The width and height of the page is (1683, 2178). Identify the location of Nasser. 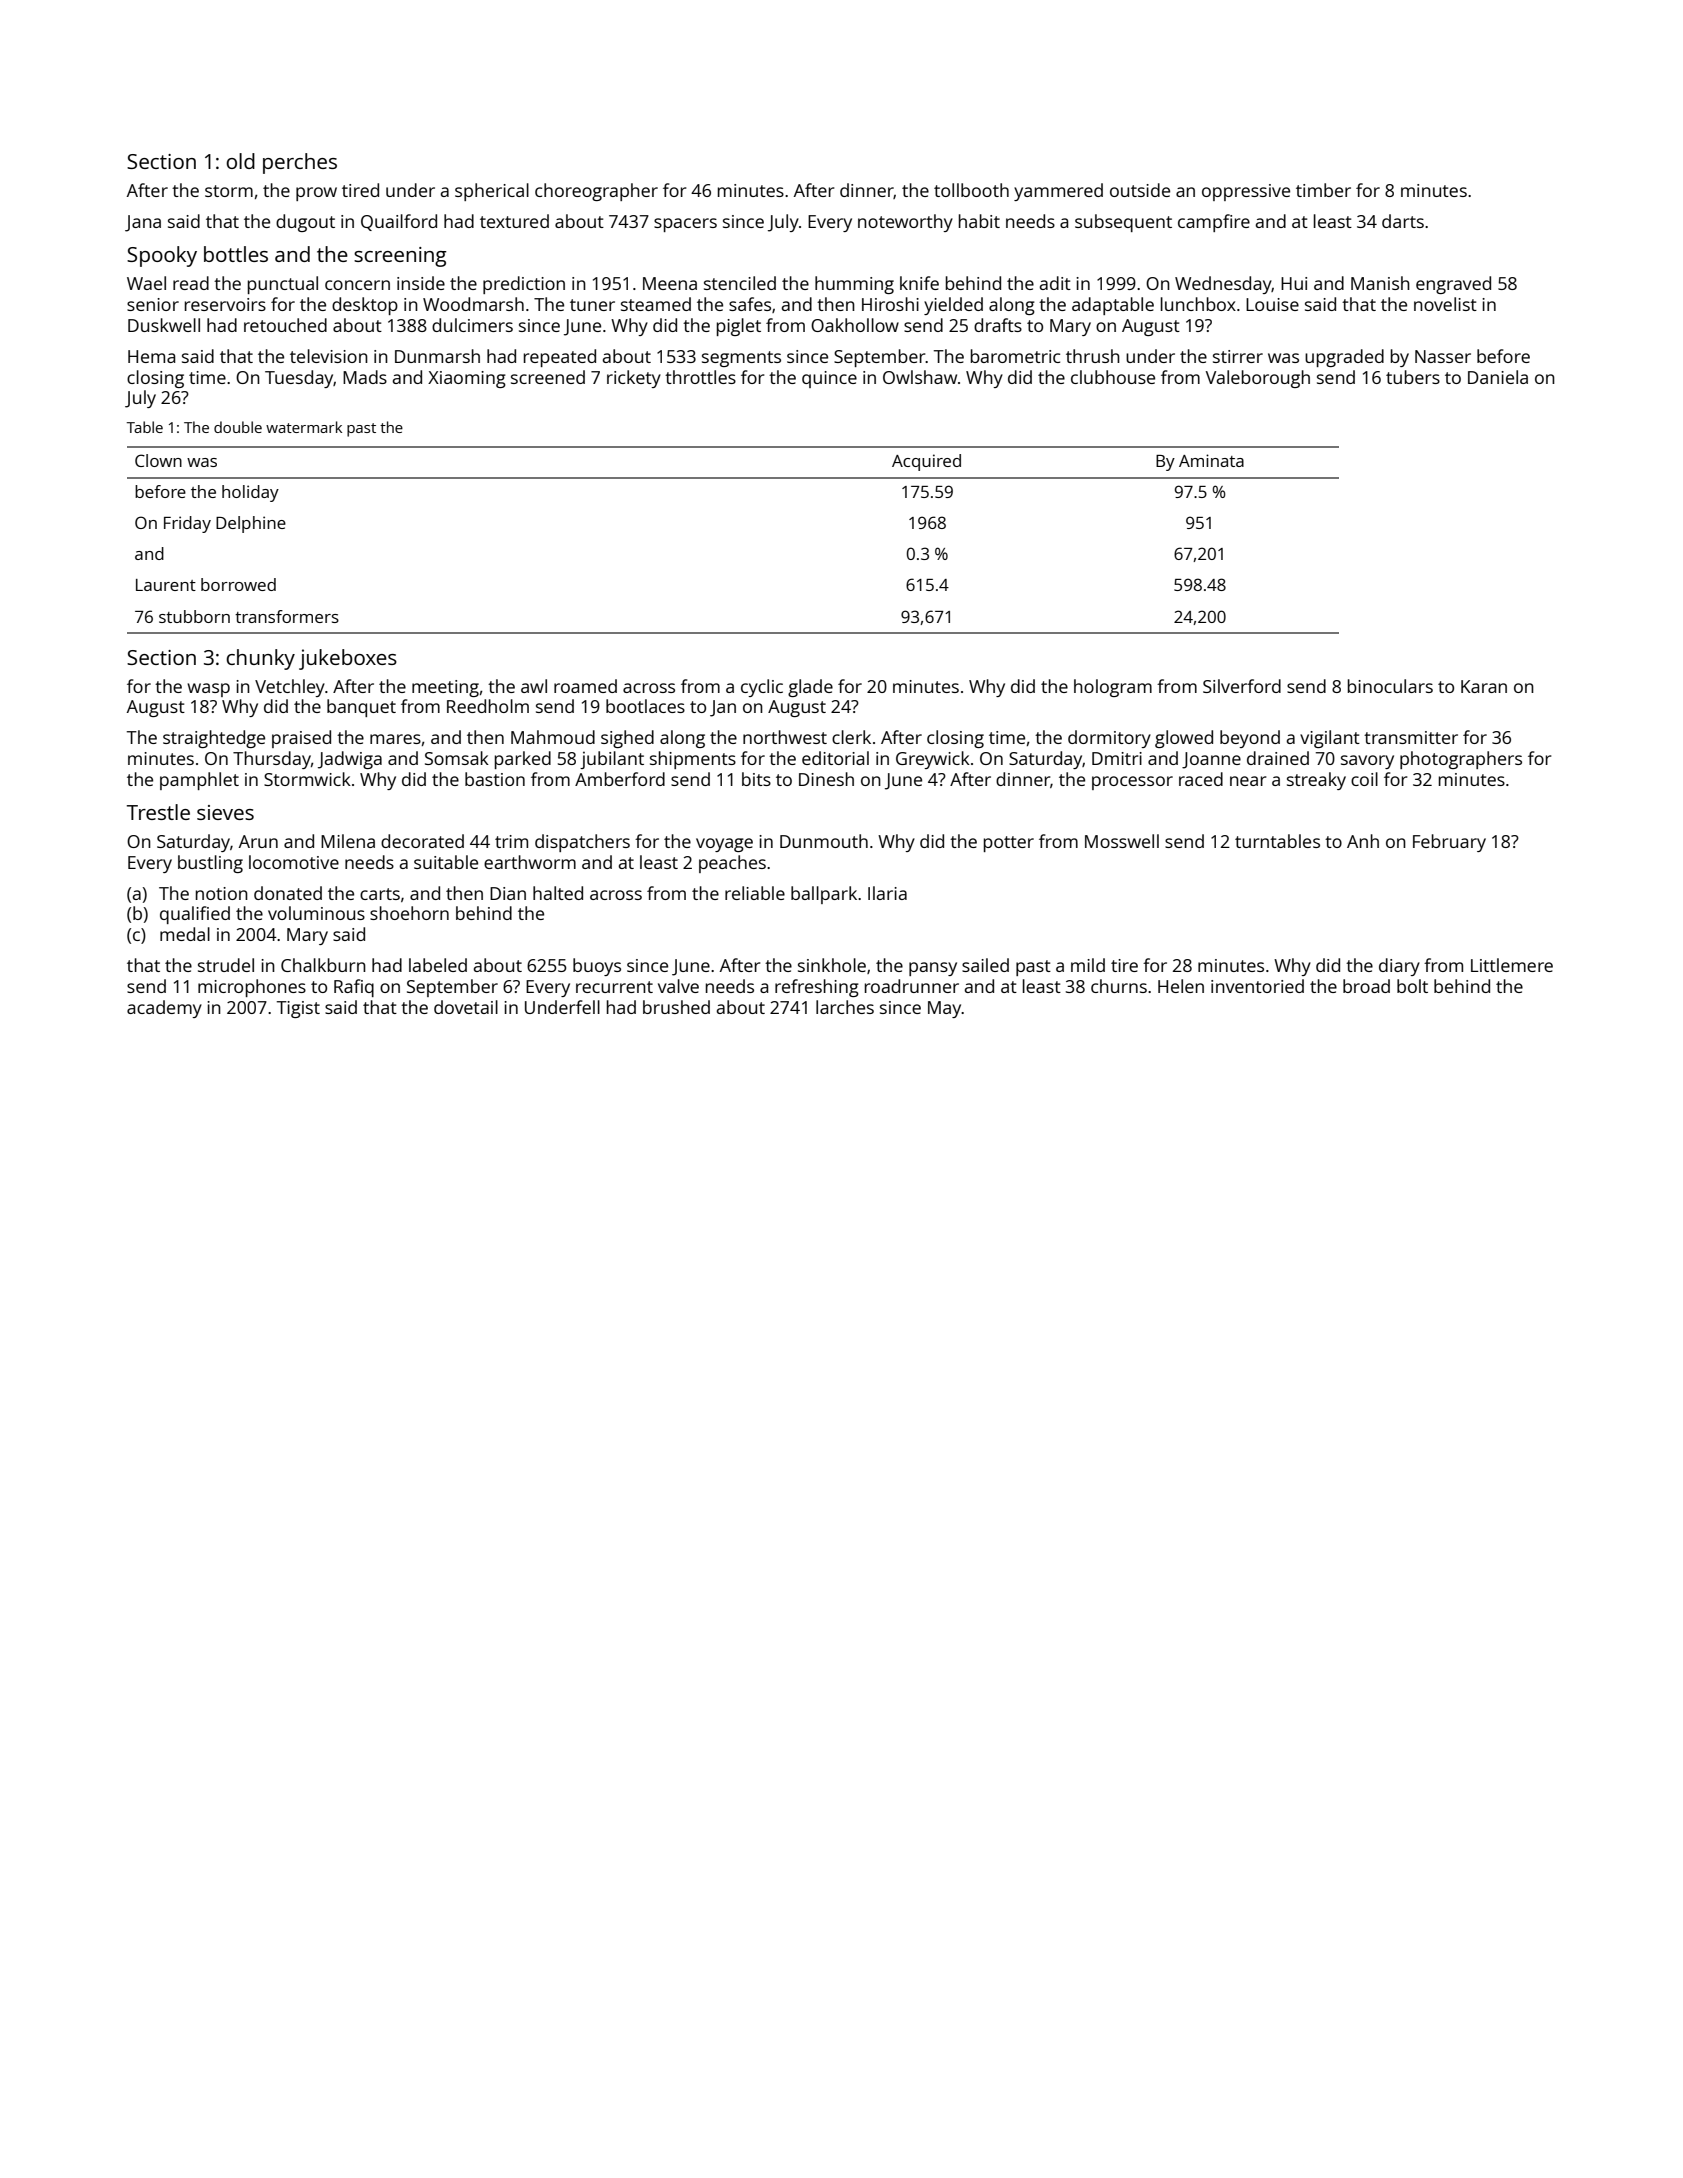
(1443, 356).
